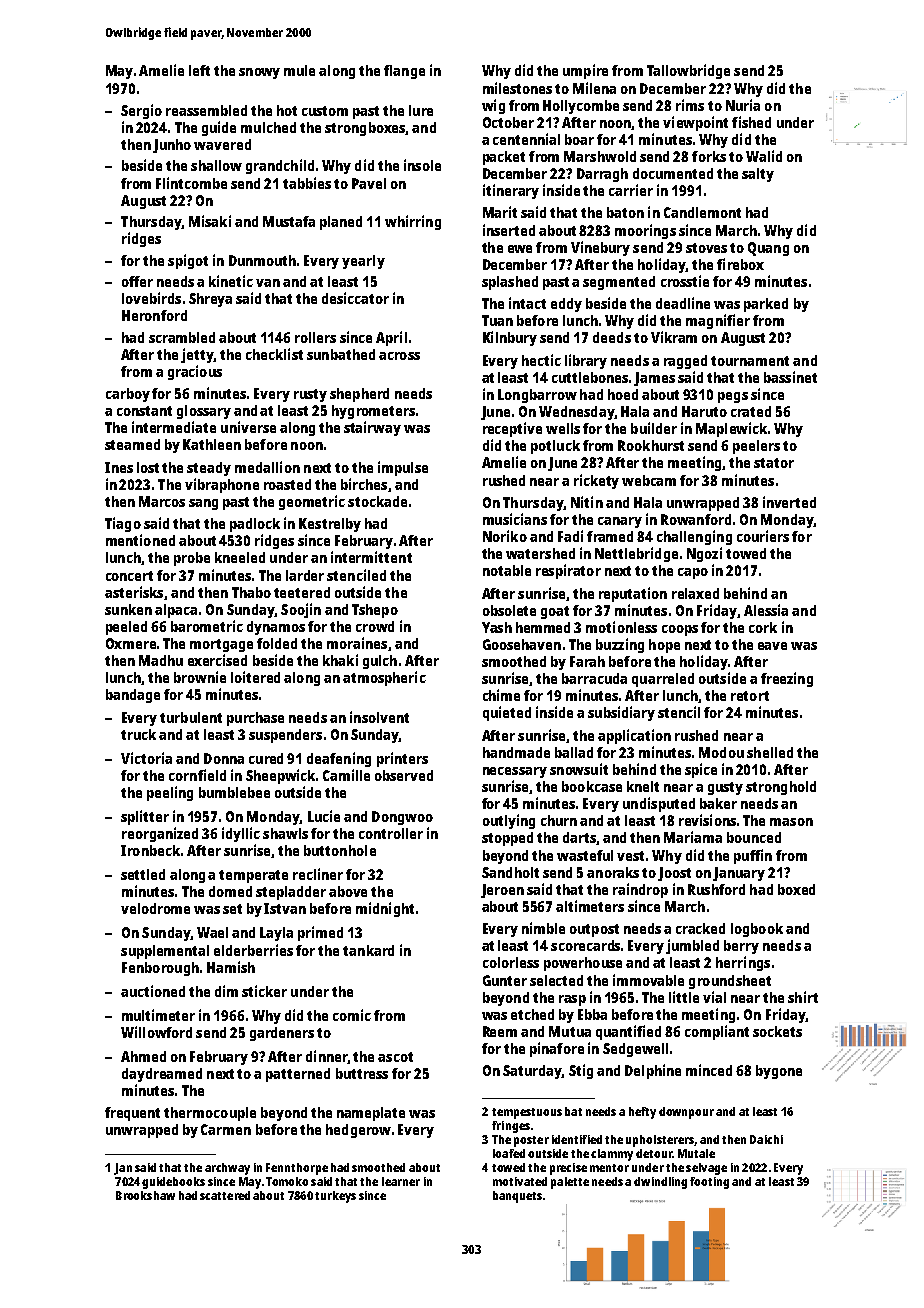  Describe the element at coordinates (718, 321) in the screenshot. I see `magnifier` at that location.
